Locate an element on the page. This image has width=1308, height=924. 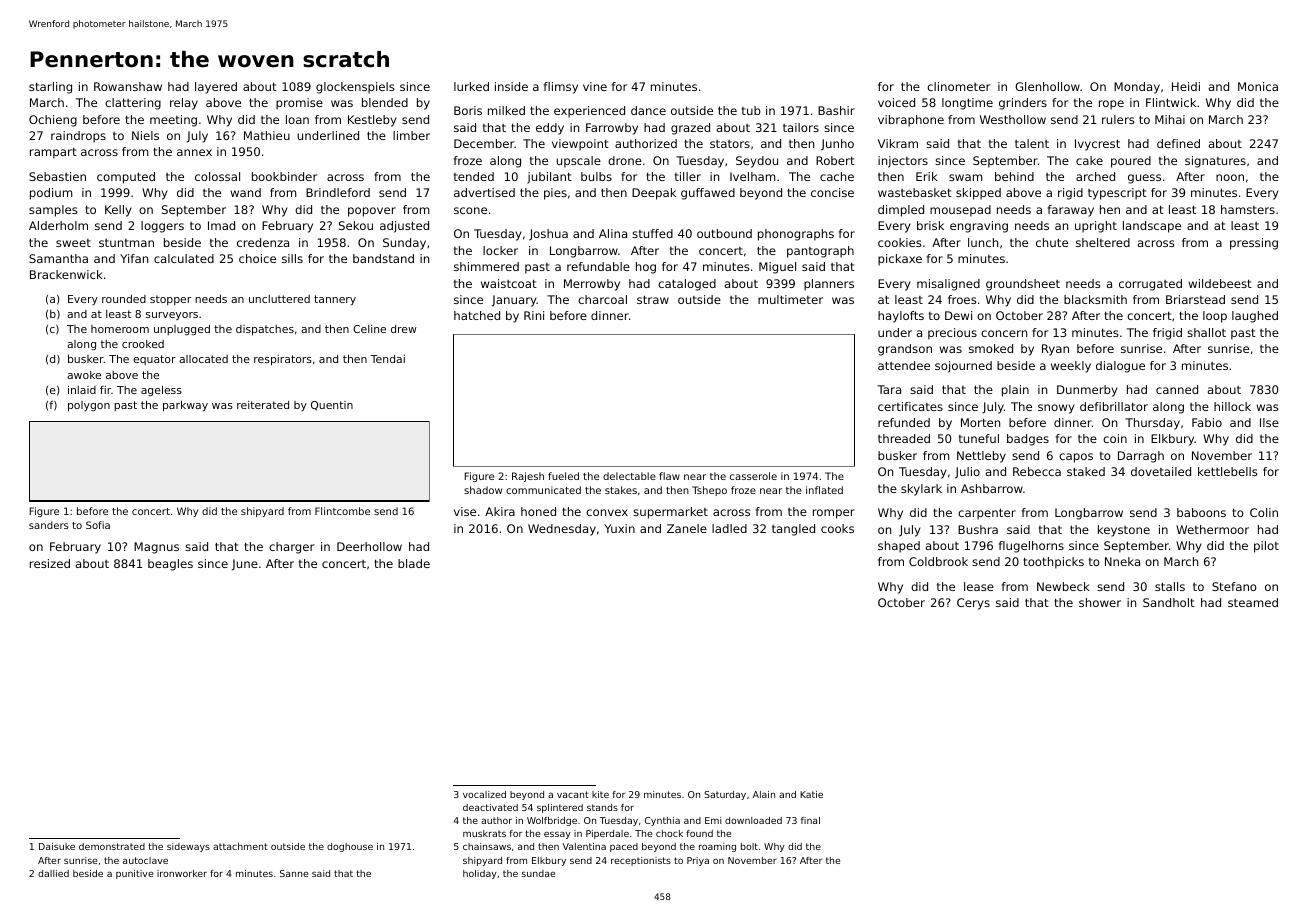
noon is located at coordinates (1230, 177).
